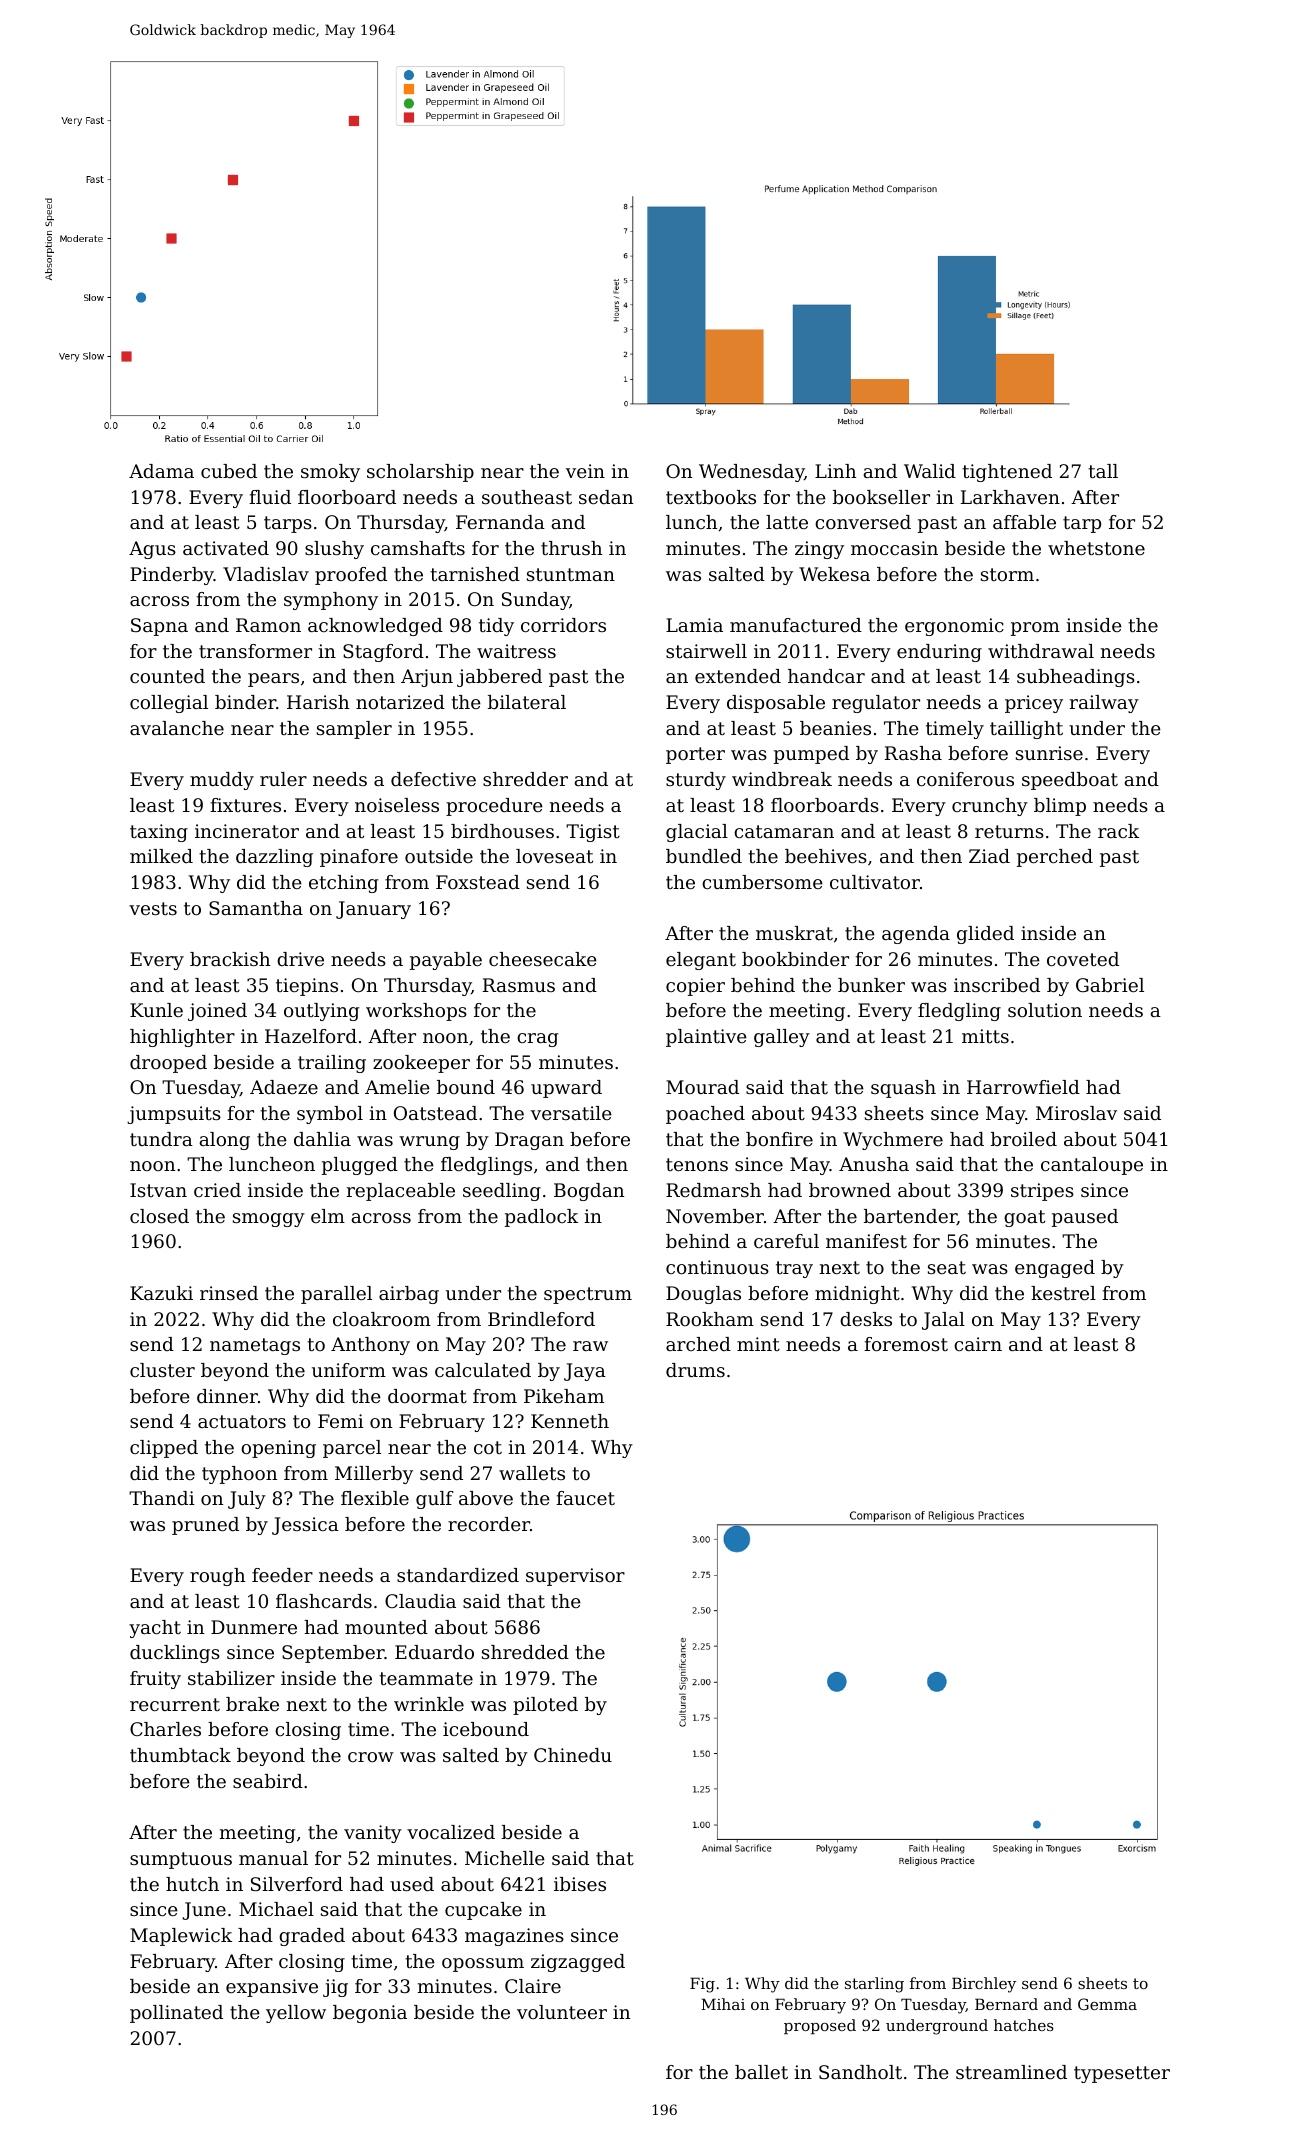  I want to click on begonia, so click(370, 2014).
